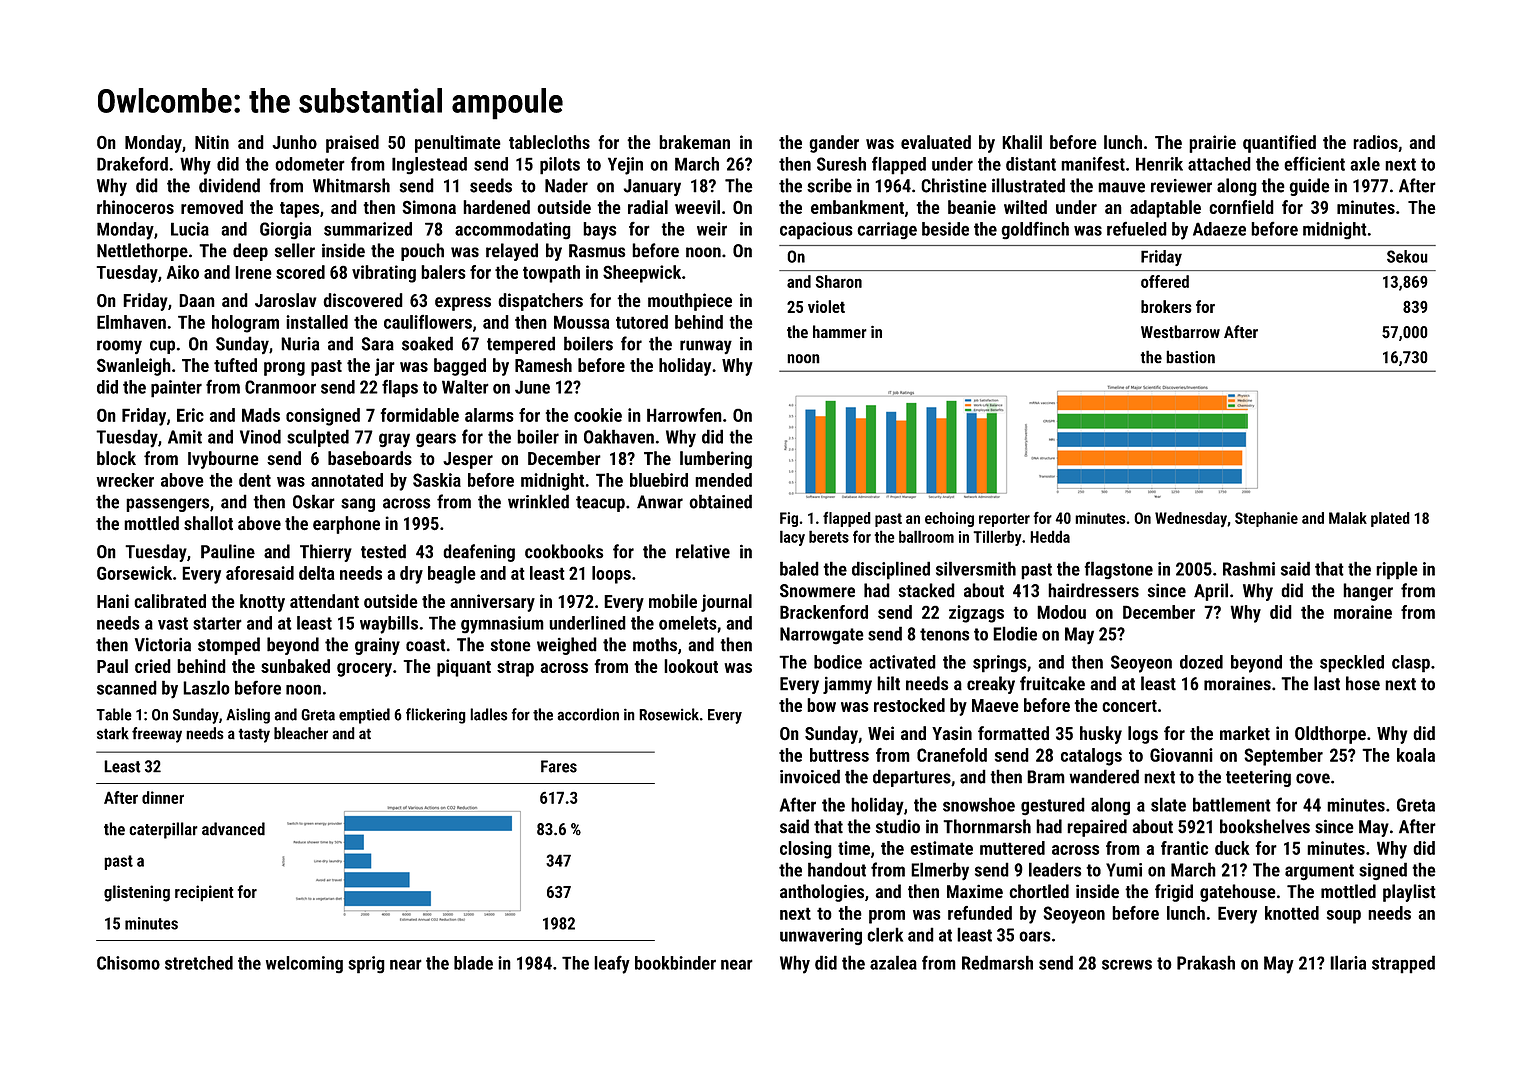  What do you see at coordinates (821, 705) in the screenshot?
I see `bow` at bounding box center [821, 705].
